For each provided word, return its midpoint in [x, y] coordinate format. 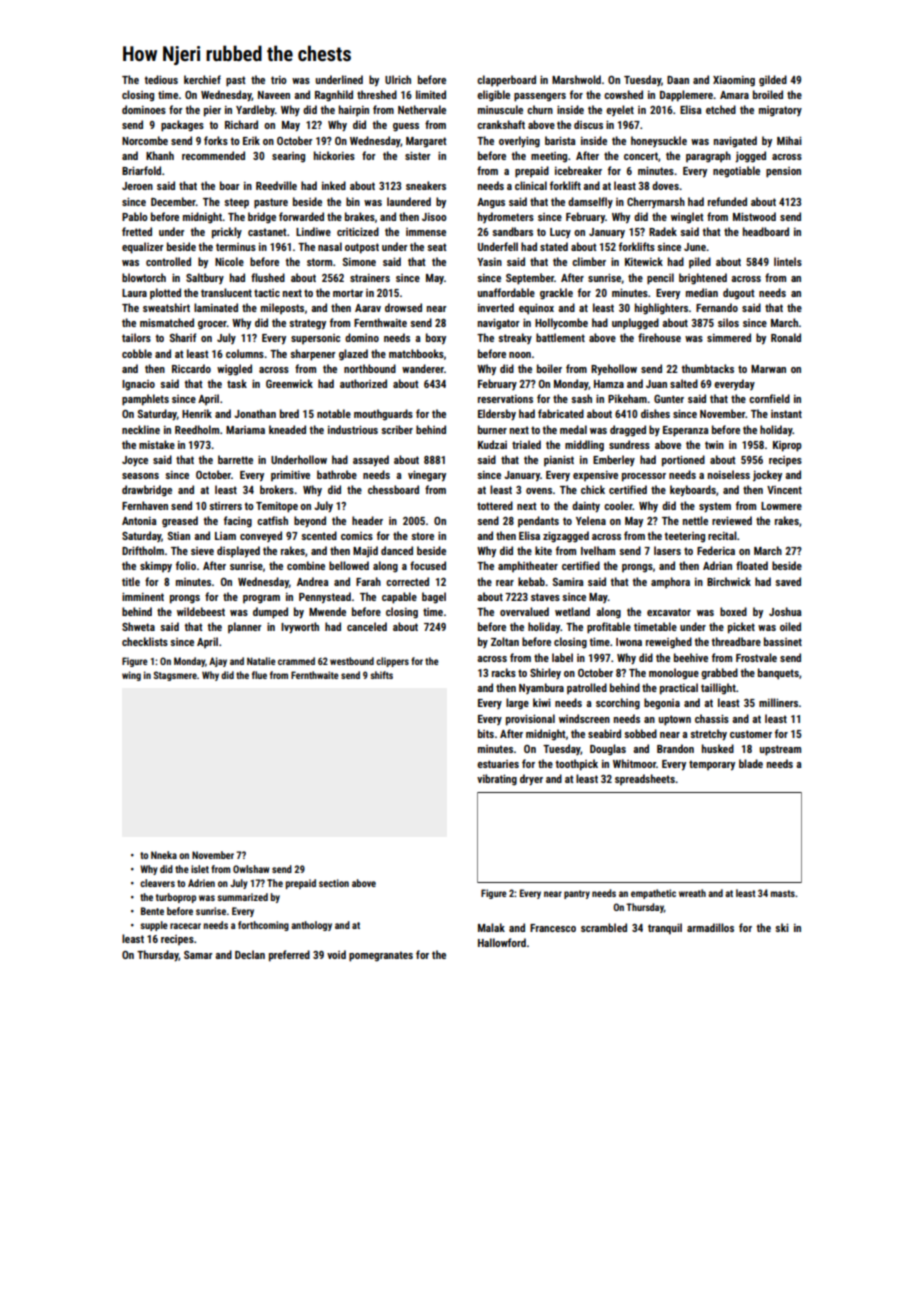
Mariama [245, 430]
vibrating [497, 779]
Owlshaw [251, 869]
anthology [311, 926]
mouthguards [383, 415]
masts [783, 893]
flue [259, 675]
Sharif [183, 337]
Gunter [669, 399]
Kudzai [492, 444]
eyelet [620, 110]
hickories [334, 155]
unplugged [635, 324]
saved [788, 581]
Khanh [160, 155]
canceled [367, 626]
